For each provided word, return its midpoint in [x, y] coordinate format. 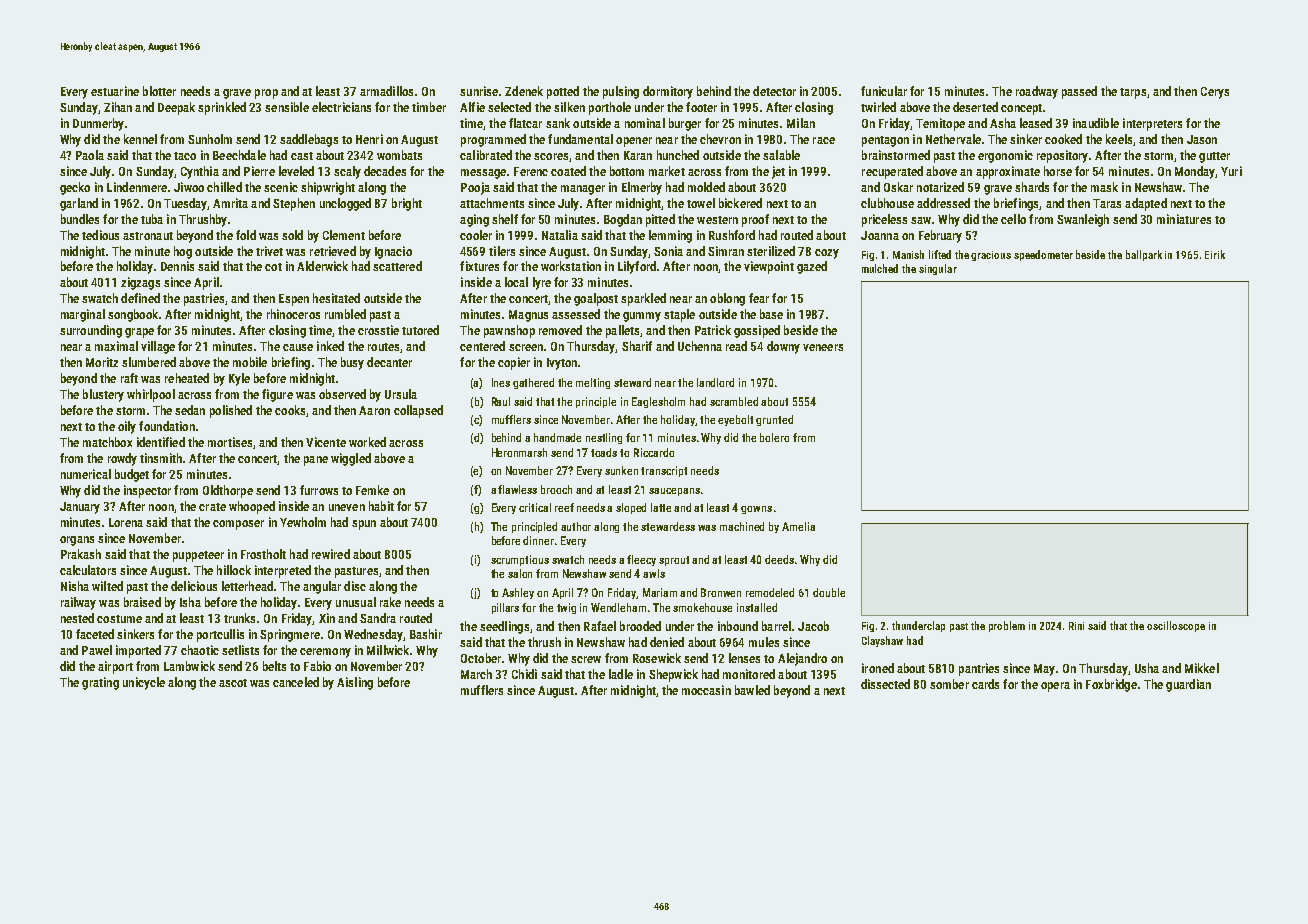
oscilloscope [1176, 626]
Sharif [637, 346]
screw [586, 659]
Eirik [1215, 254]
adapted [1146, 204]
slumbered [149, 362]
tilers [502, 251]
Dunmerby [98, 124]
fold [246, 235]
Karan [638, 155]
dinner [538, 540]
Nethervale [953, 139]
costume [119, 619]
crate [212, 507]
